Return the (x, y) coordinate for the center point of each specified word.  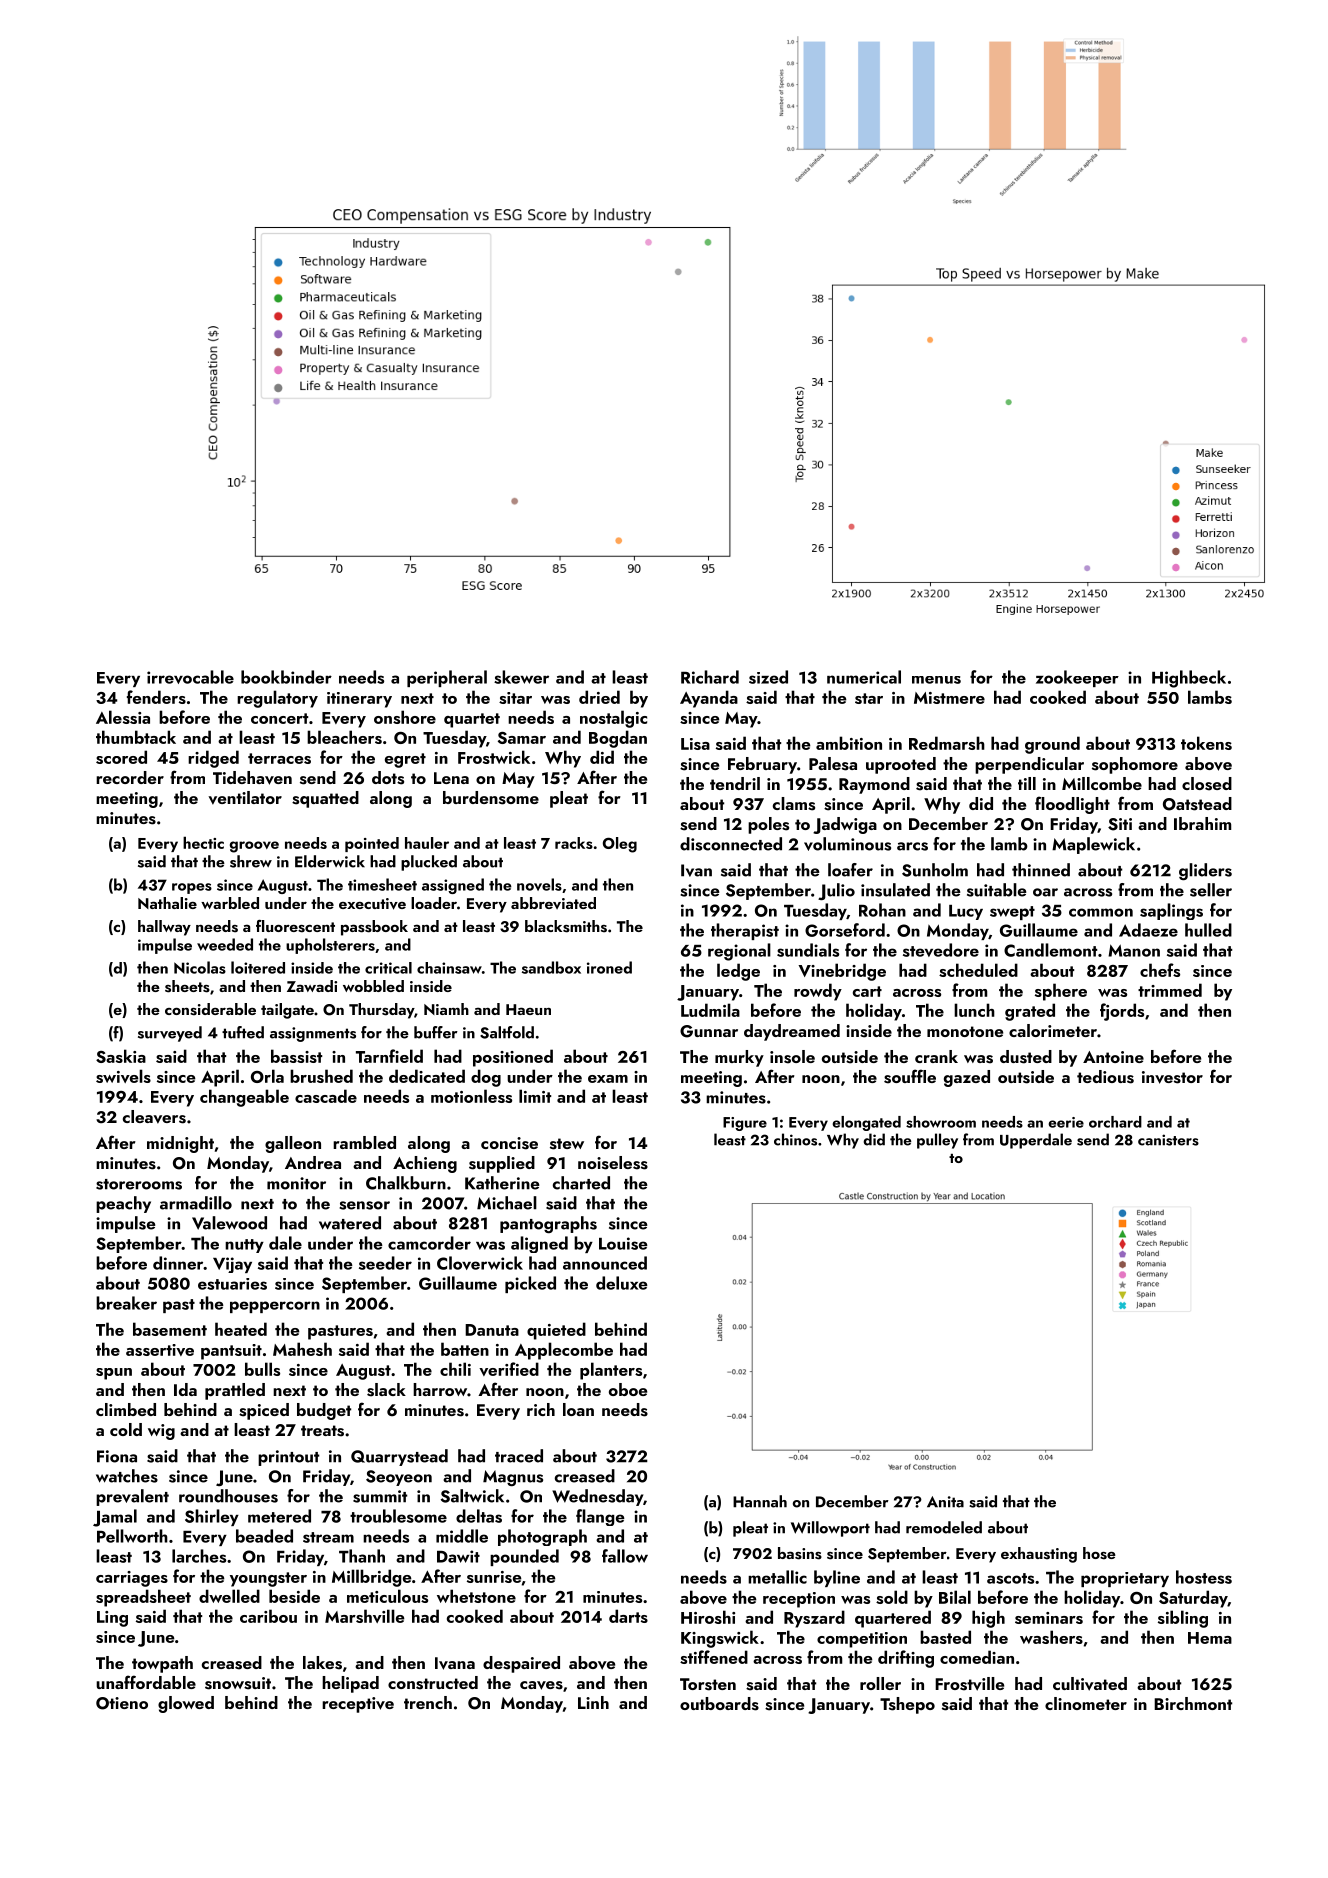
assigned (453, 886)
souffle (910, 1076)
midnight (180, 1144)
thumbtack (136, 737)
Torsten (708, 1684)
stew (567, 1144)
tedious (1105, 1077)
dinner (178, 1263)
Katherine (502, 1183)
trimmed (1170, 990)
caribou (268, 1616)
